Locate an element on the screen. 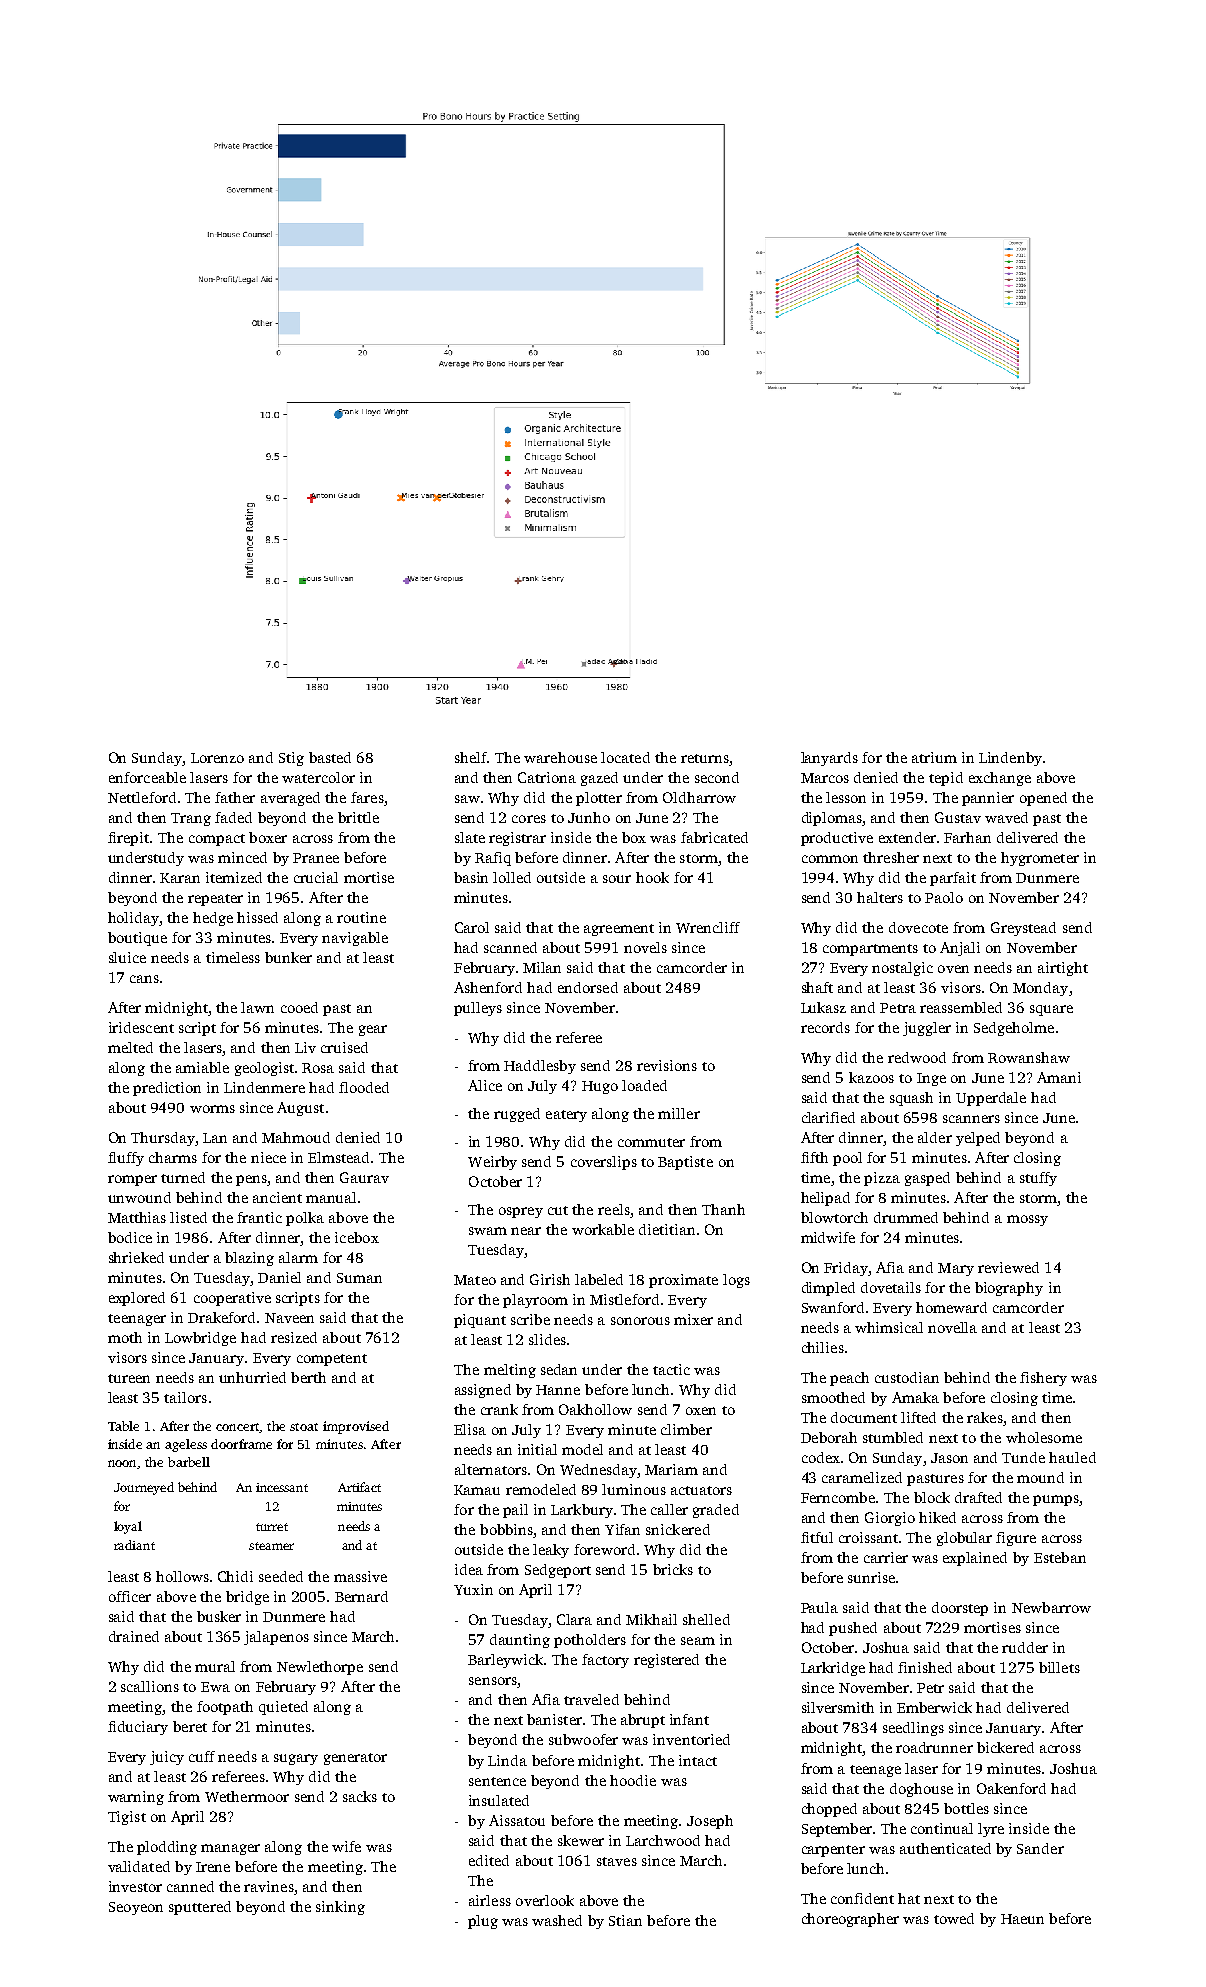 The width and height of the screenshot is (1206, 1987). Mateo is located at coordinates (475, 1280).
